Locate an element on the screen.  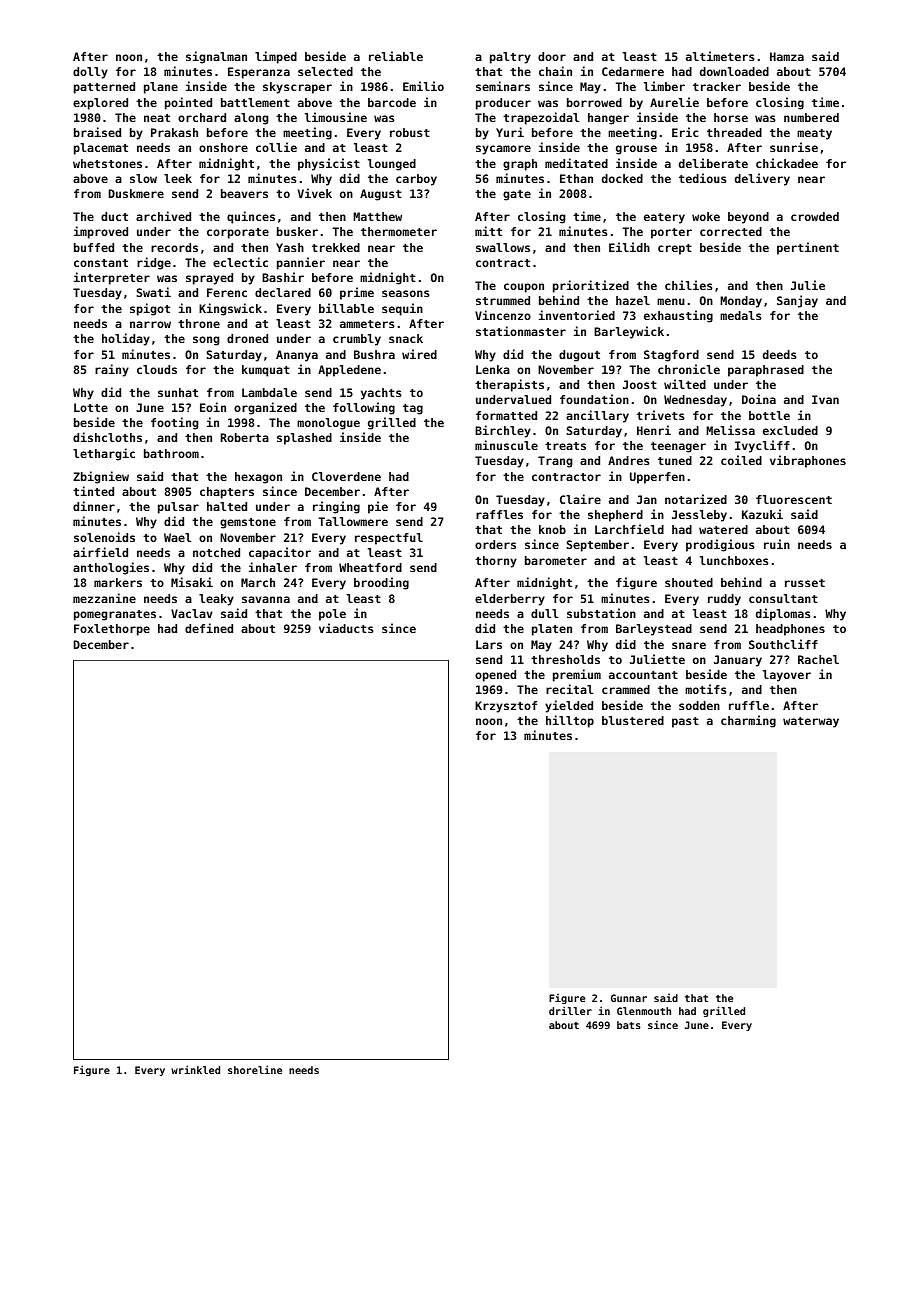
neat is located at coordinates (157, 118).
